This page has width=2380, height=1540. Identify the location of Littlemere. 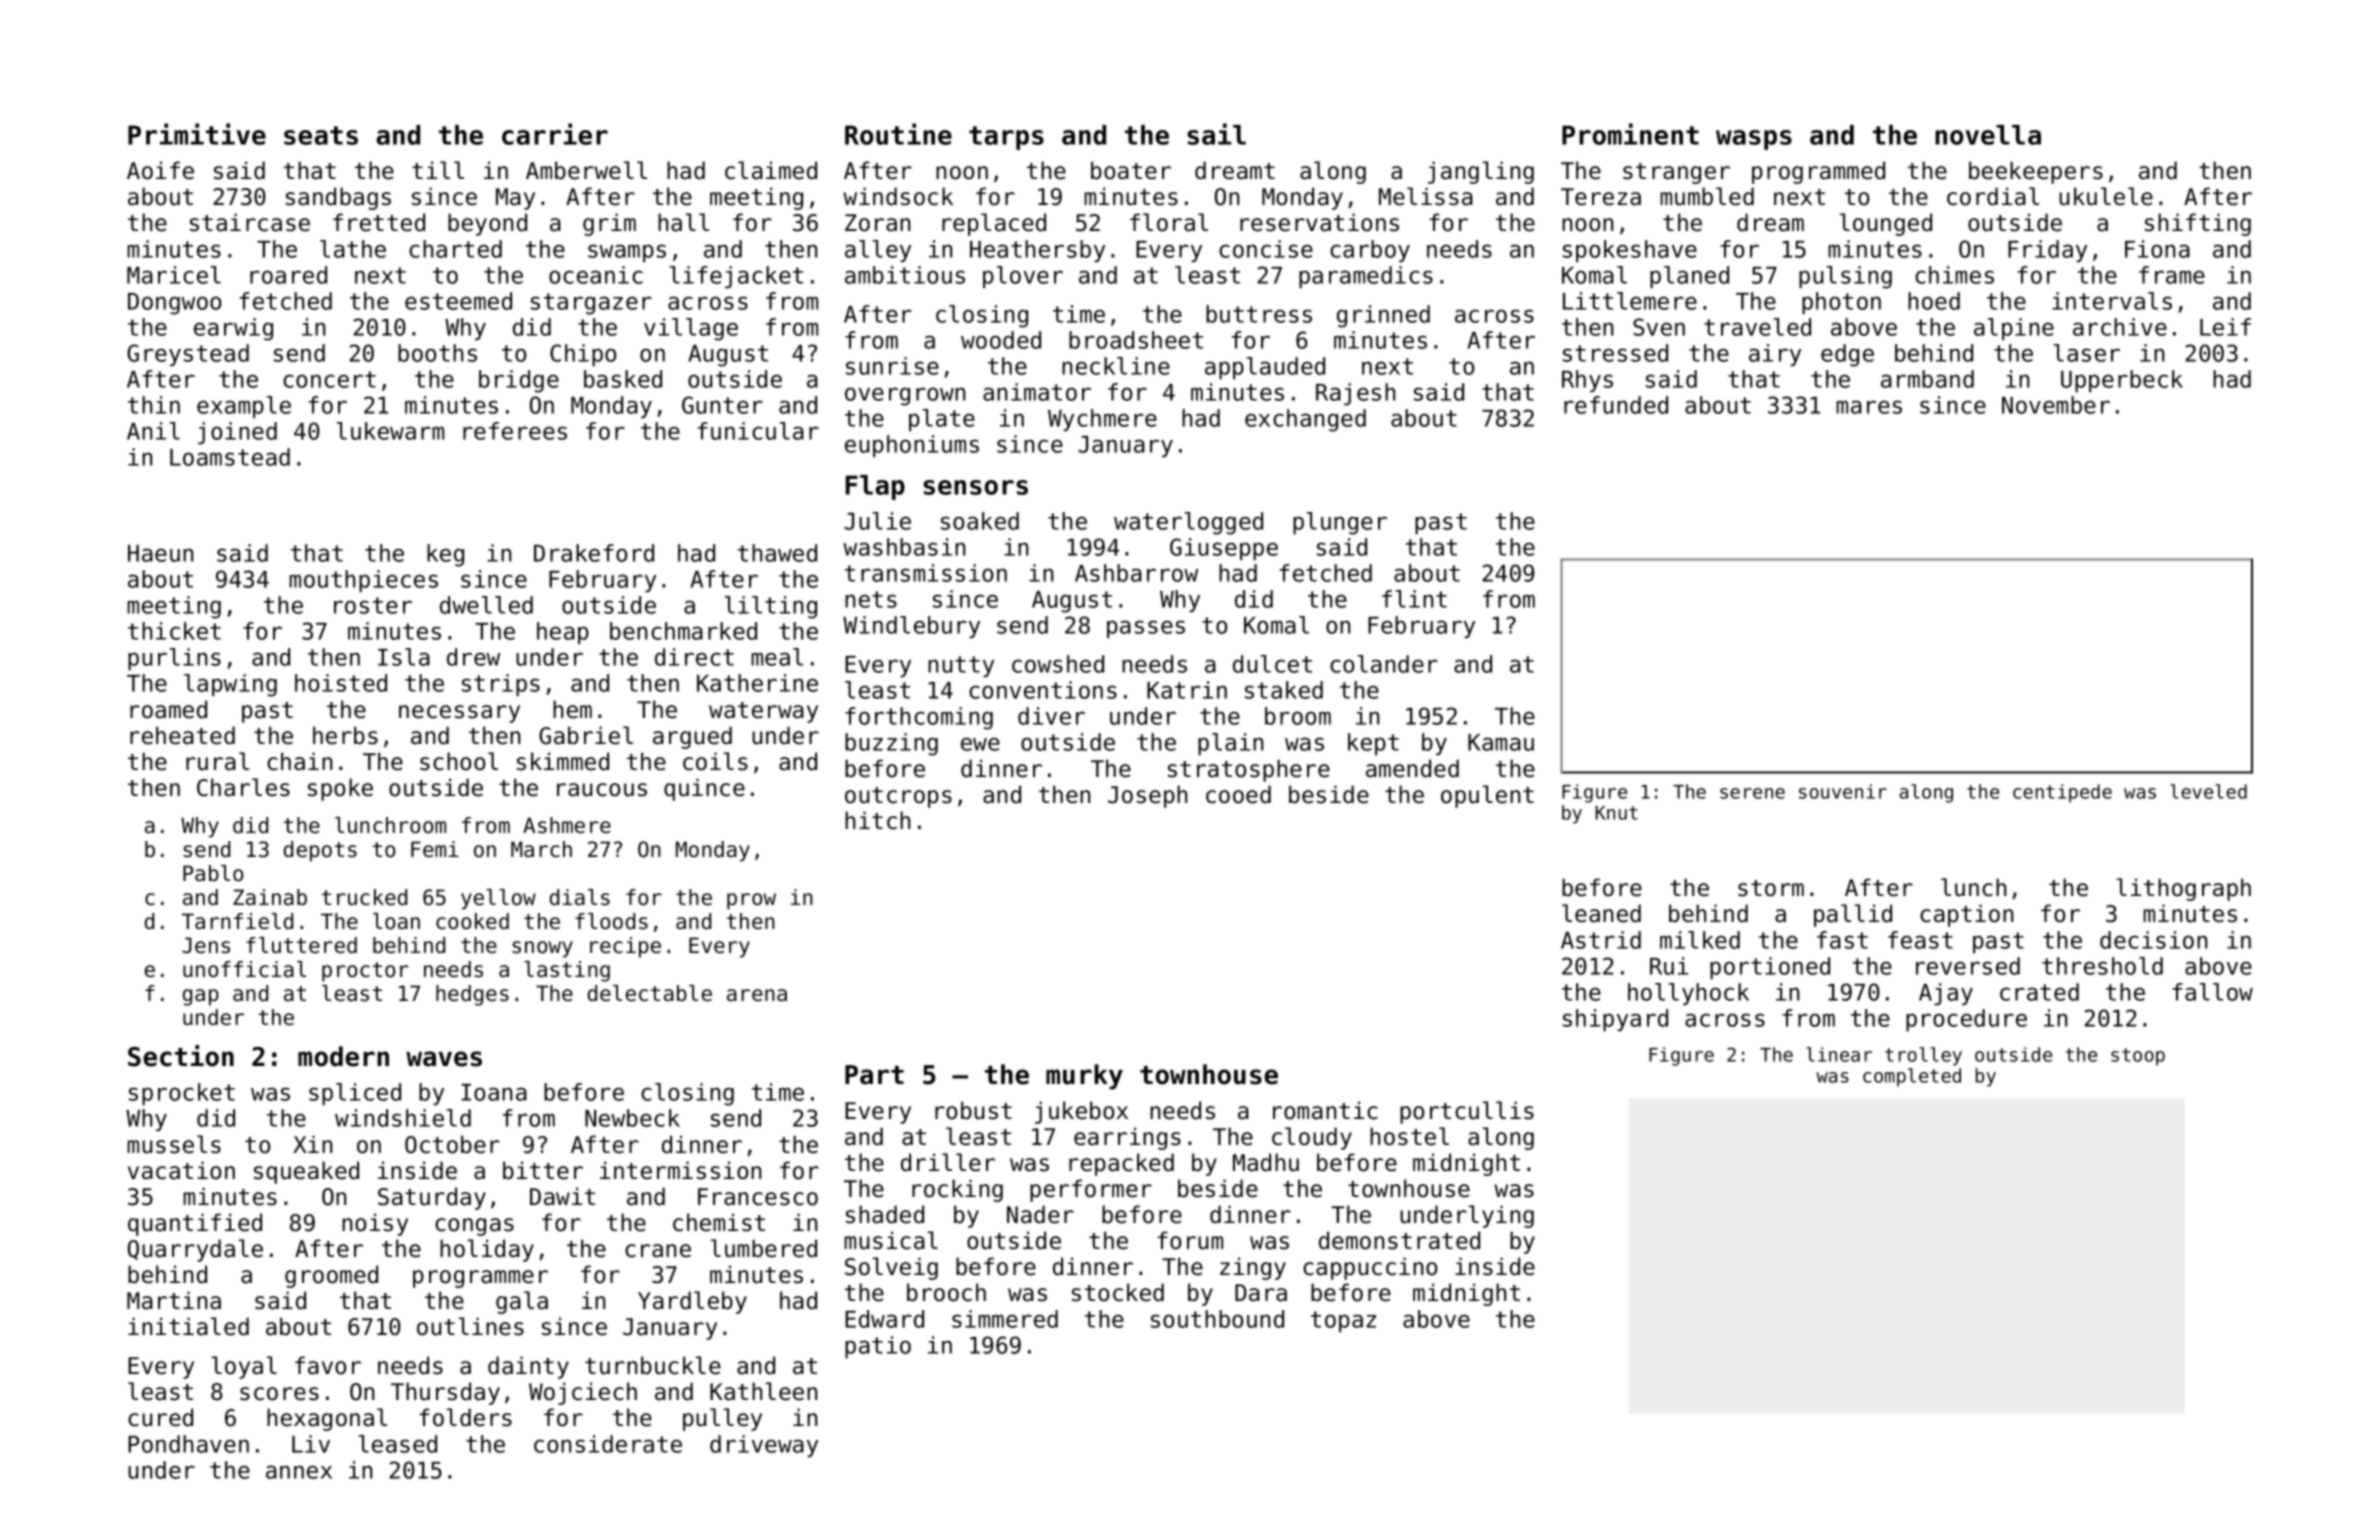
(1630, 301).
